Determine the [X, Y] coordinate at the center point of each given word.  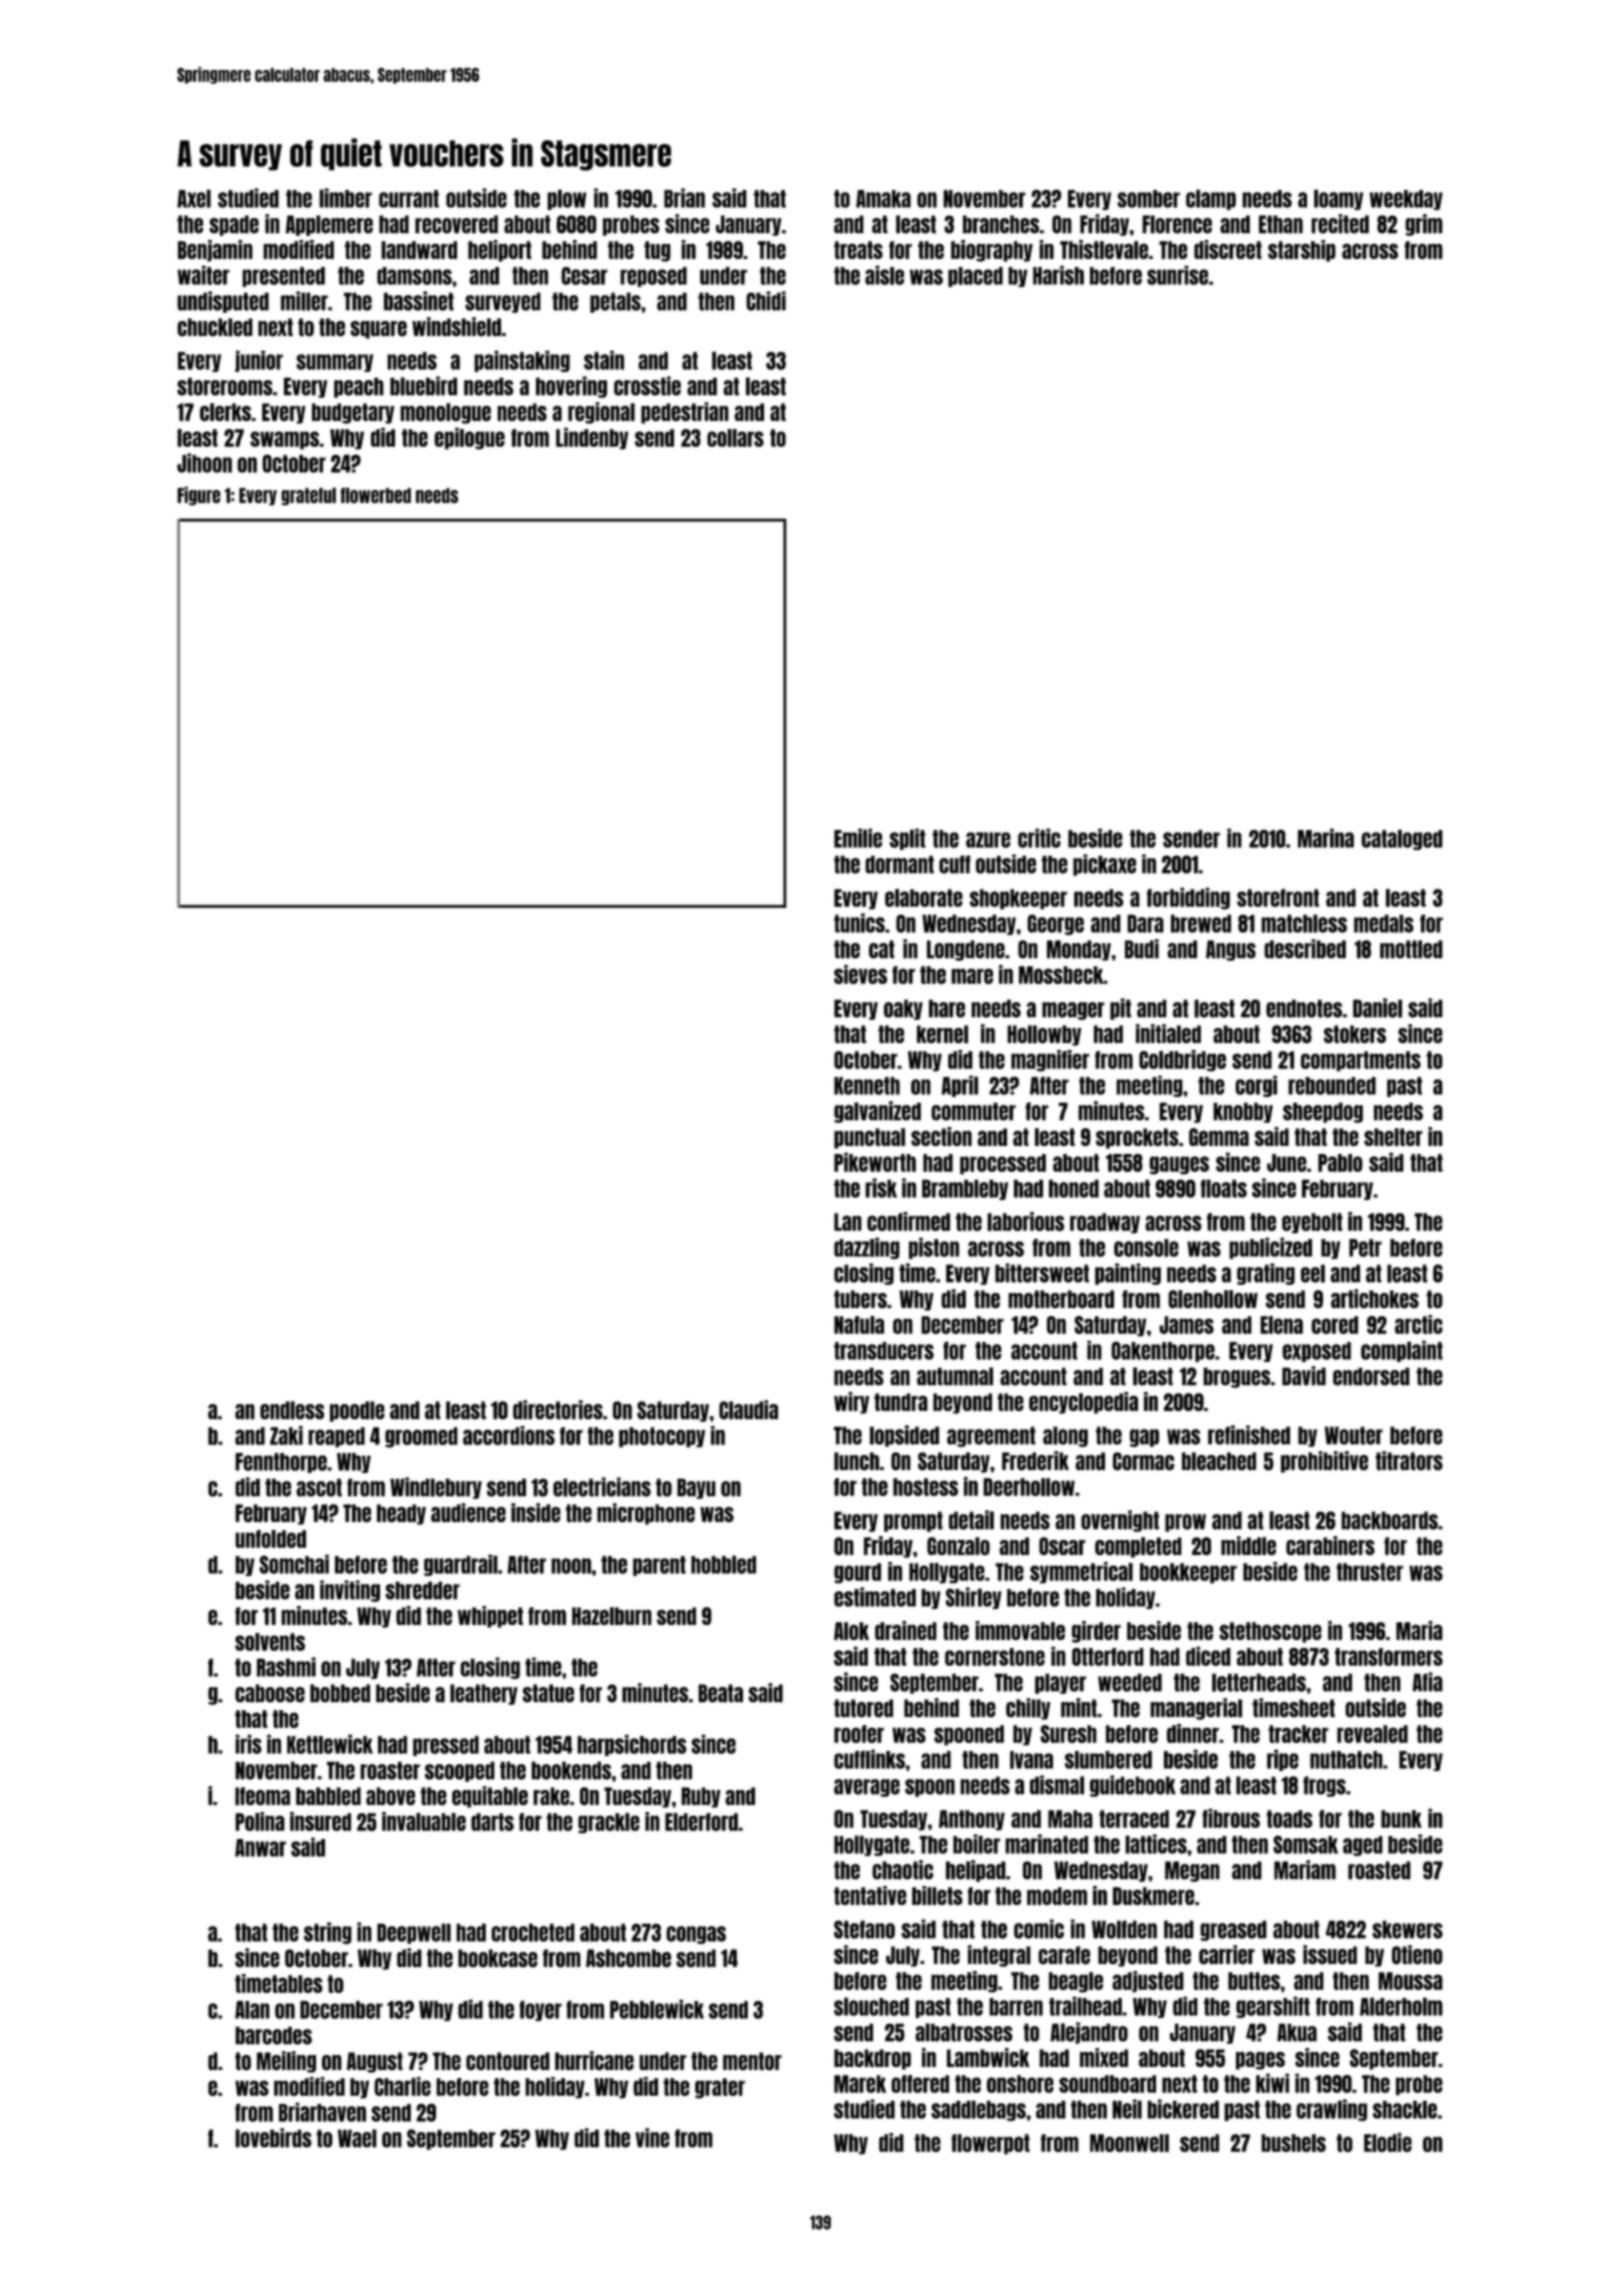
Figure [199, 496]
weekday [1406, 200]
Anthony [972, 1820]
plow [566, 199]
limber [345, 198]
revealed [1372, 1734]
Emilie [858, 838]
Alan [252, 2010]
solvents [270, 1642]
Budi [1142, 949]
